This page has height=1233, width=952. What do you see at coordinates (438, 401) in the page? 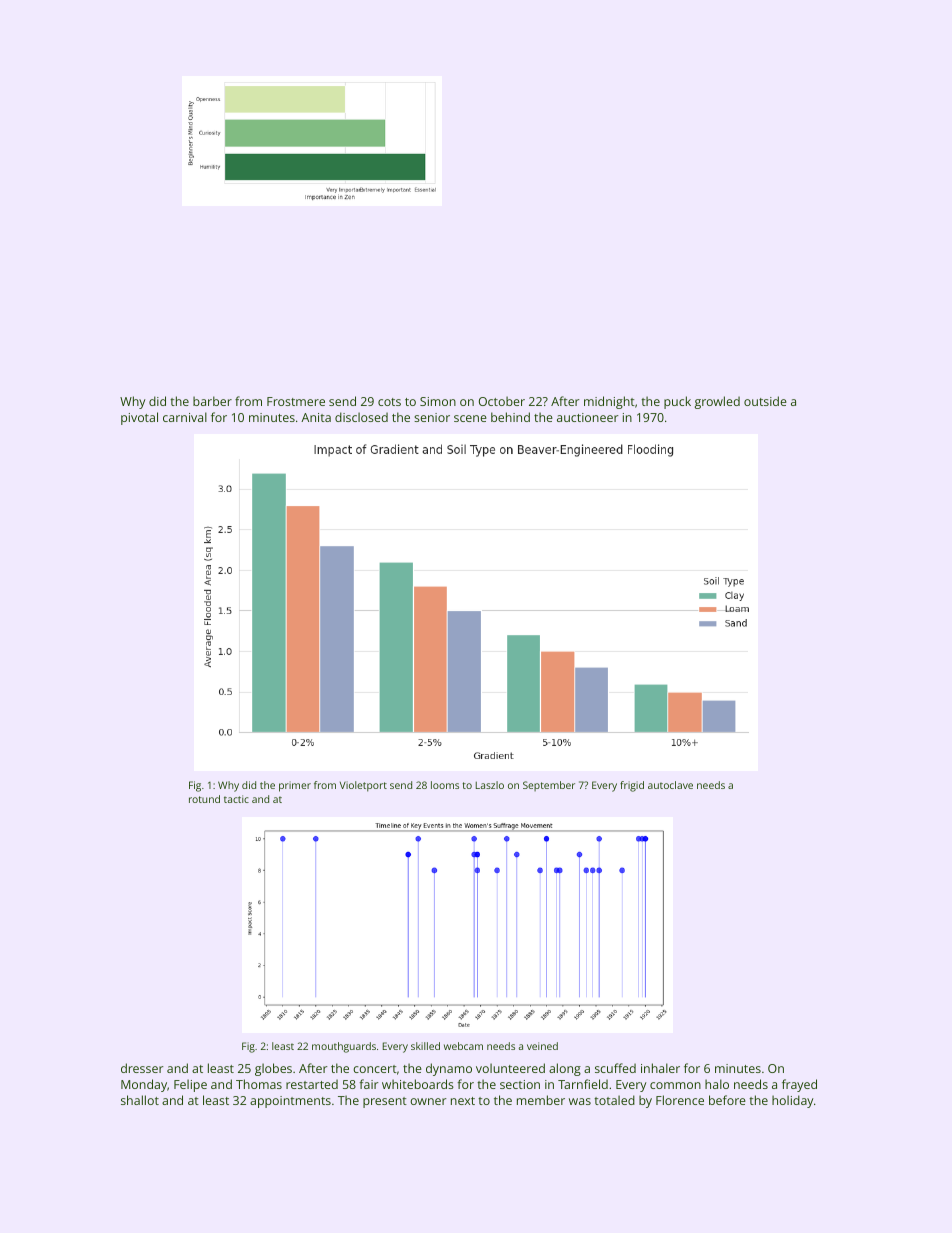
I see `Simon` at bounding box center [438, 401].
